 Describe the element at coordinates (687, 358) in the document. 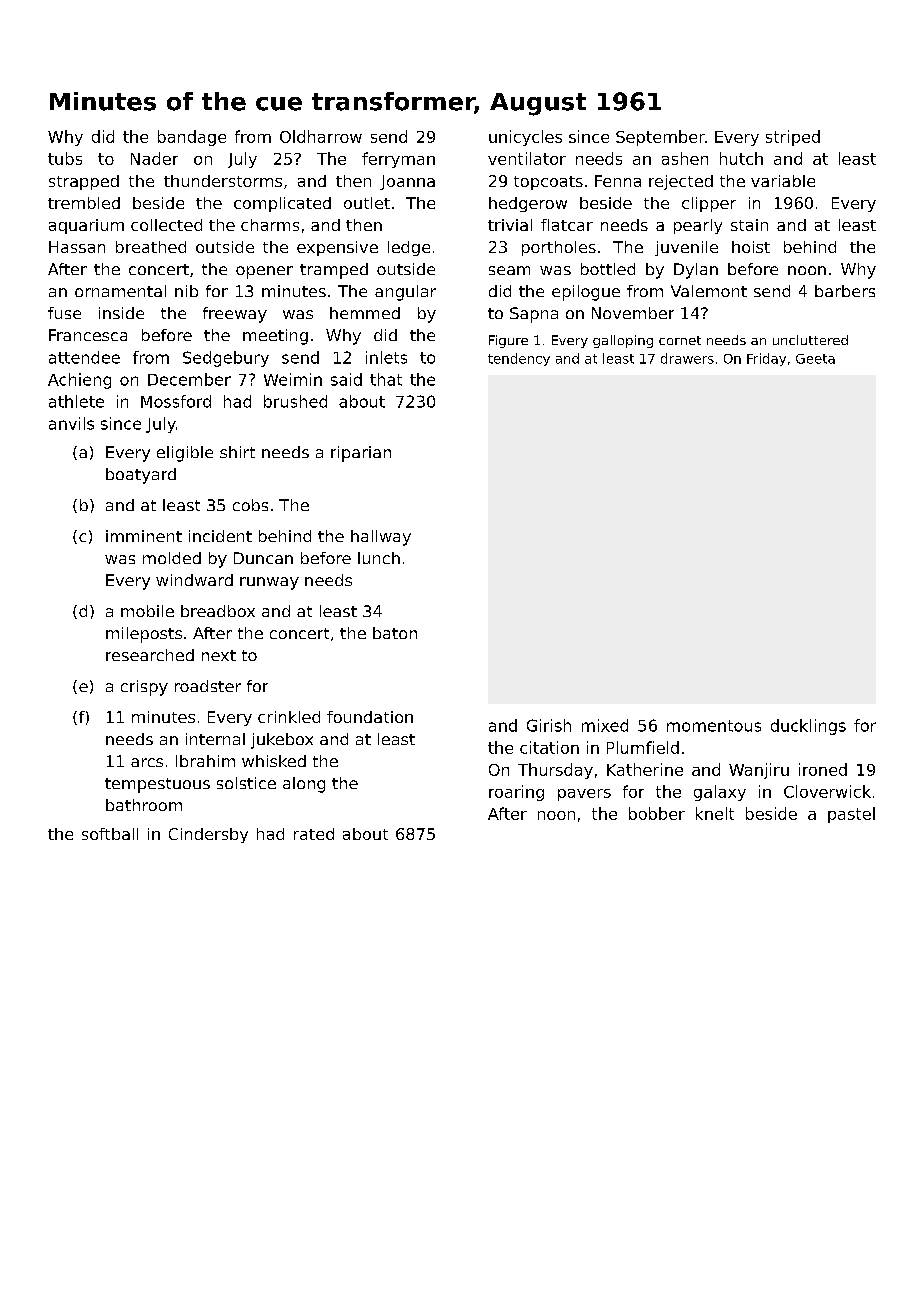

I see `drawers` at that location.
